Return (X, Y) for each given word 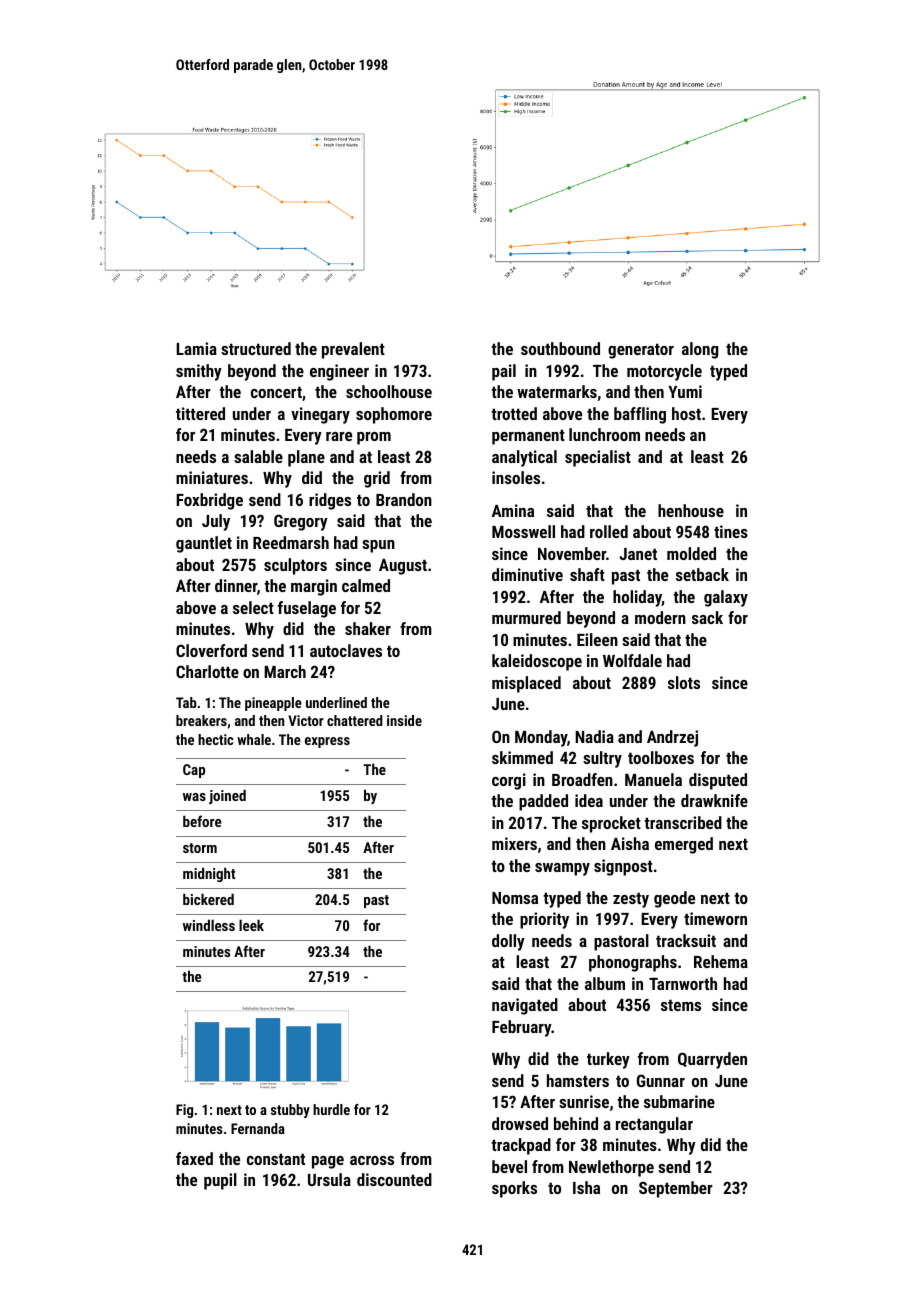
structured (256, 348)
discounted (394, 1179)
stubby (290, 1111)
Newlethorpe (611, 1168)
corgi (509, 781)
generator (641, 351)
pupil (220, 1181)
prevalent (353, 350)
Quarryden (712, 1060)
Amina (513, 510)
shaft (587, 574)
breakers (201, 720)
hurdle (331, 1109)
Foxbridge (209, 501)
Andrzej (672, 738)
